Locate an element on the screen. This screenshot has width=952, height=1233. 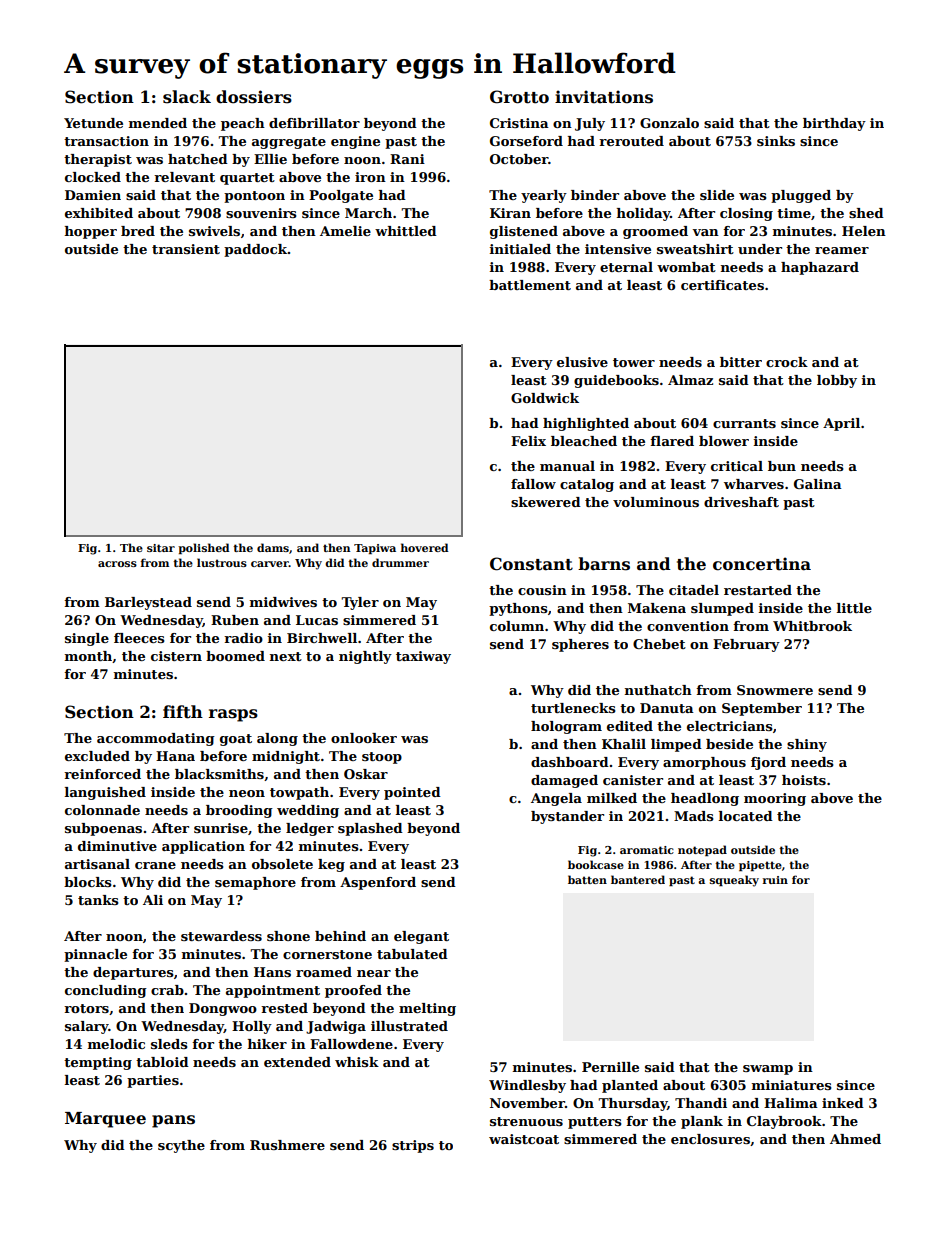
slack is located at coordinates (187, 97).
